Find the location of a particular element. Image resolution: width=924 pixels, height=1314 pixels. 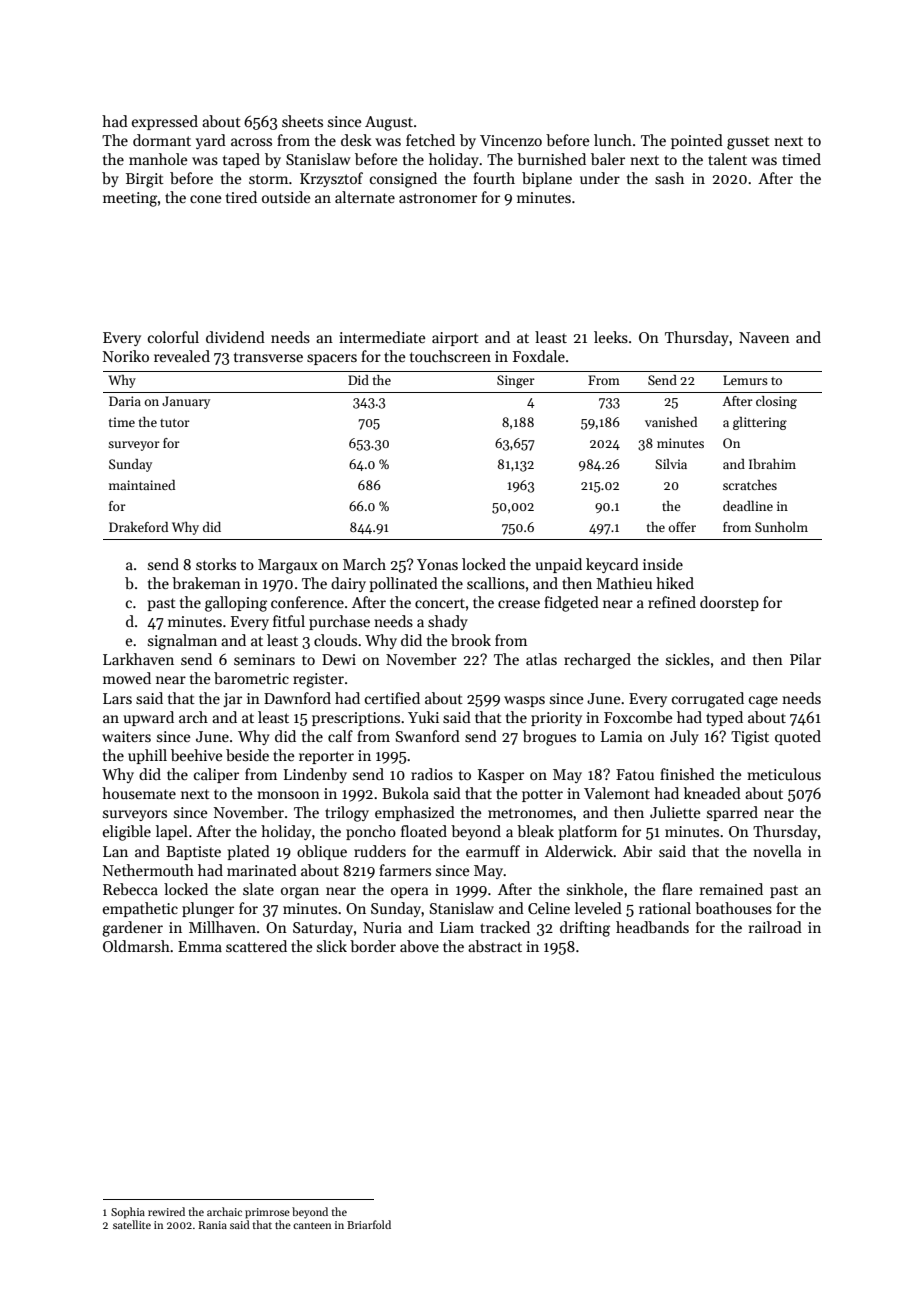

drifting is located at coordinates (585, 929).
